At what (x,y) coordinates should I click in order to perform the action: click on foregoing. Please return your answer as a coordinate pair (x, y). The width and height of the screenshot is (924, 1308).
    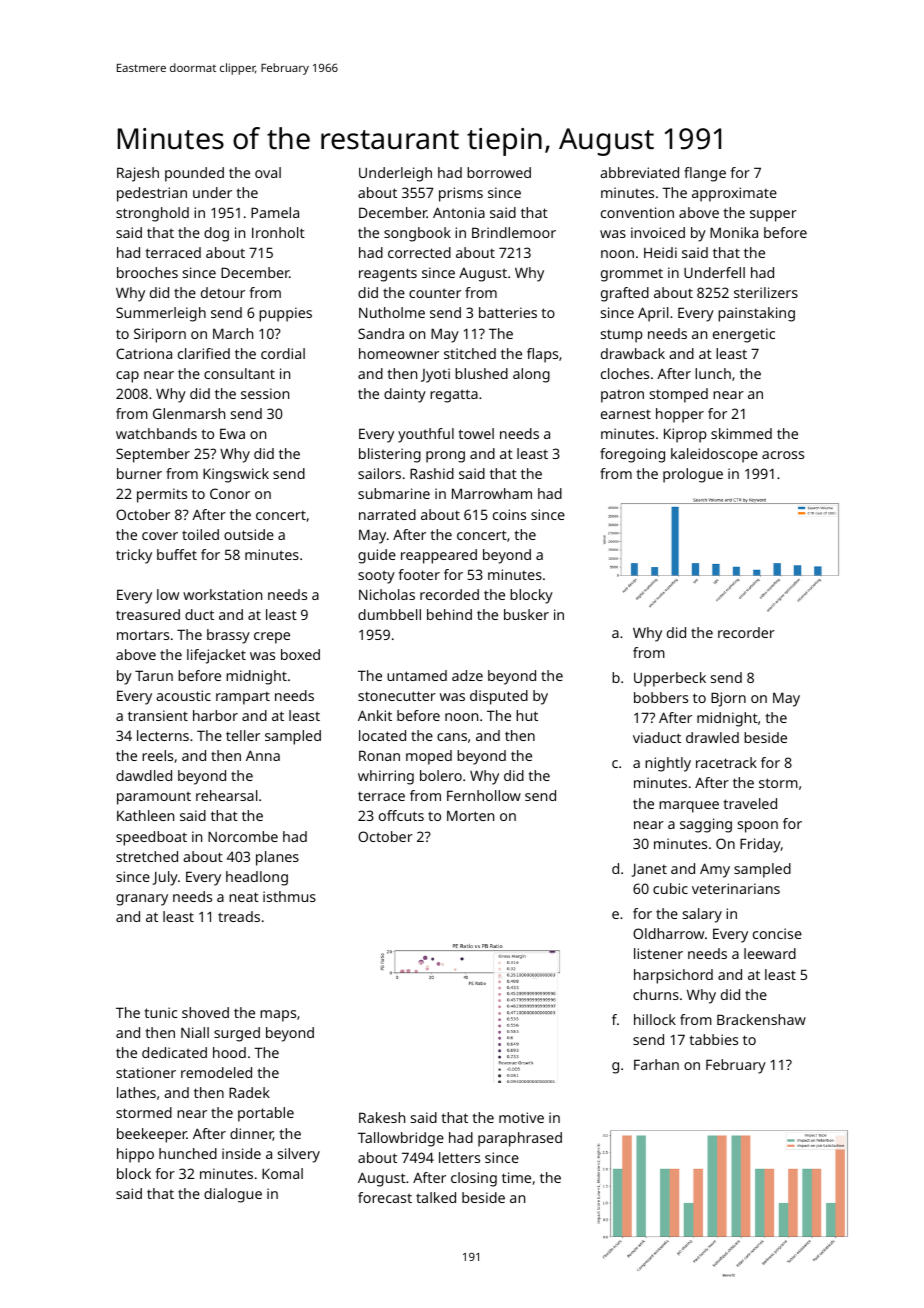
    Looking at the image, I should click on (632, 455).
